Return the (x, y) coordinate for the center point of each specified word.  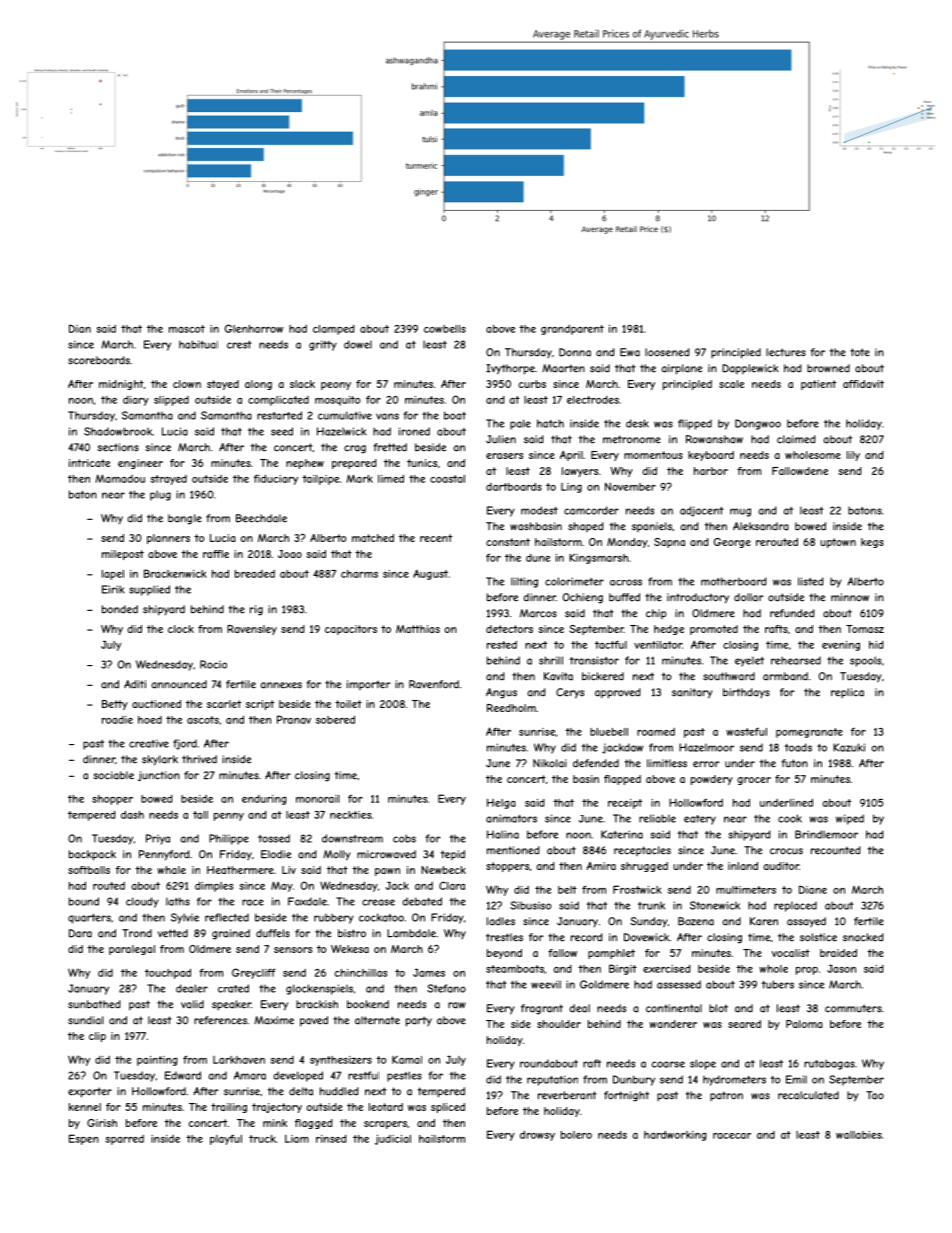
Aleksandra (761, 526)
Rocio (213, 664)
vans (387, 416)
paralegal (132, 950)
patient (818, 385)
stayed (223, 385)
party (419, 1021)
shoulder (559, 1024)
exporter (90, 1092)
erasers (504, 456)
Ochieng (583, 598)
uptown (838, 543)
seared (744, 1024)
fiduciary (276, 480)
